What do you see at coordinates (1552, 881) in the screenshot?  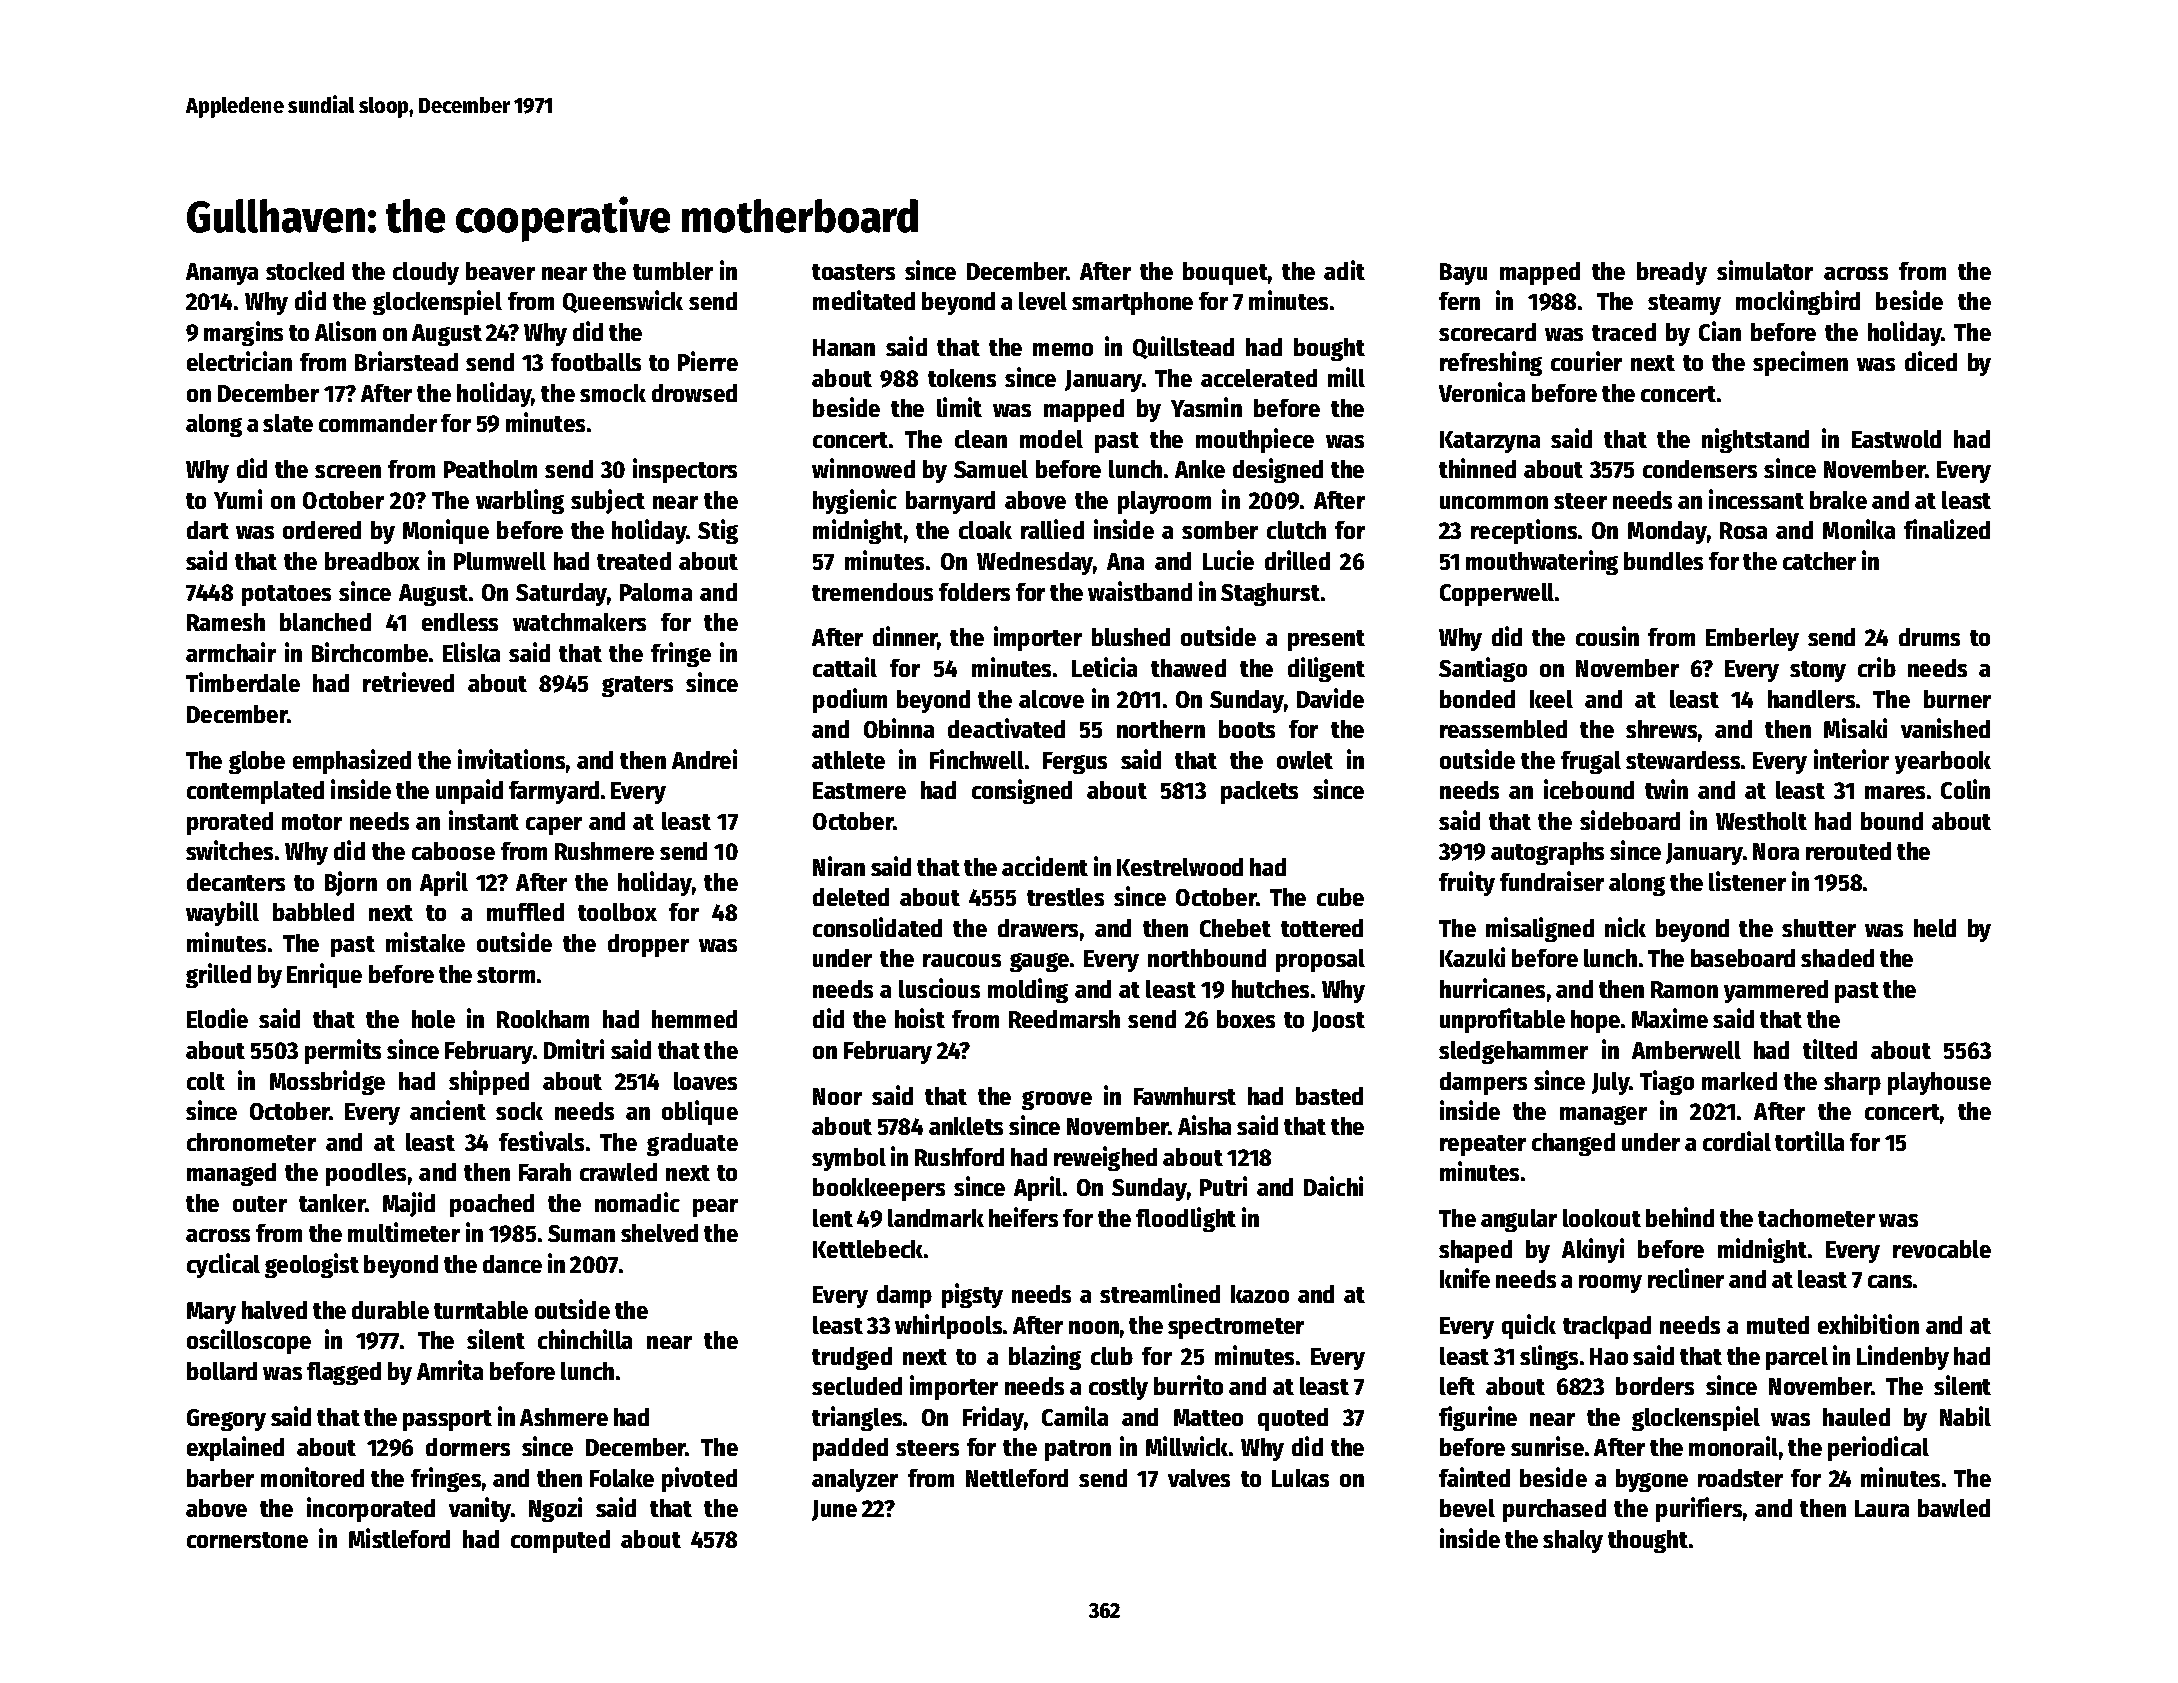 I see `fundraiser` at bounding box center [1552, 881].
